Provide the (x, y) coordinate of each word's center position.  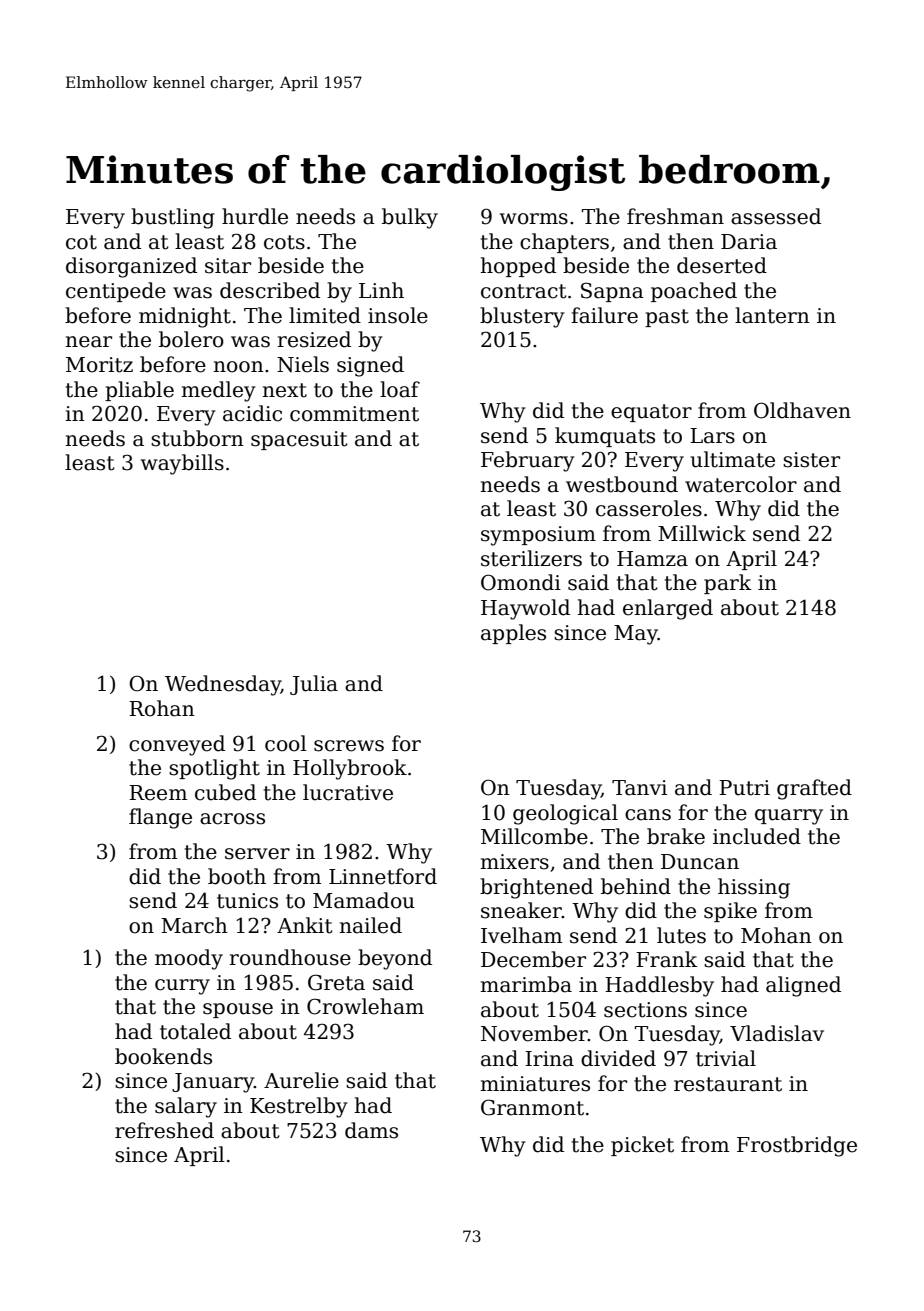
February (528, 461)
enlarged (668, 609)
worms (534, 219)
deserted (722, 265)
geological (565, 814)
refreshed (164, 1130)
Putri (744, 788)
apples (513, 634)
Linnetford (383, 876)
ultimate (732, 459)
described (270, 290)
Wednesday (223, 685)
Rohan (162, 708)
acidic (252, 413)
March (194, 925)
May (636, 635)
